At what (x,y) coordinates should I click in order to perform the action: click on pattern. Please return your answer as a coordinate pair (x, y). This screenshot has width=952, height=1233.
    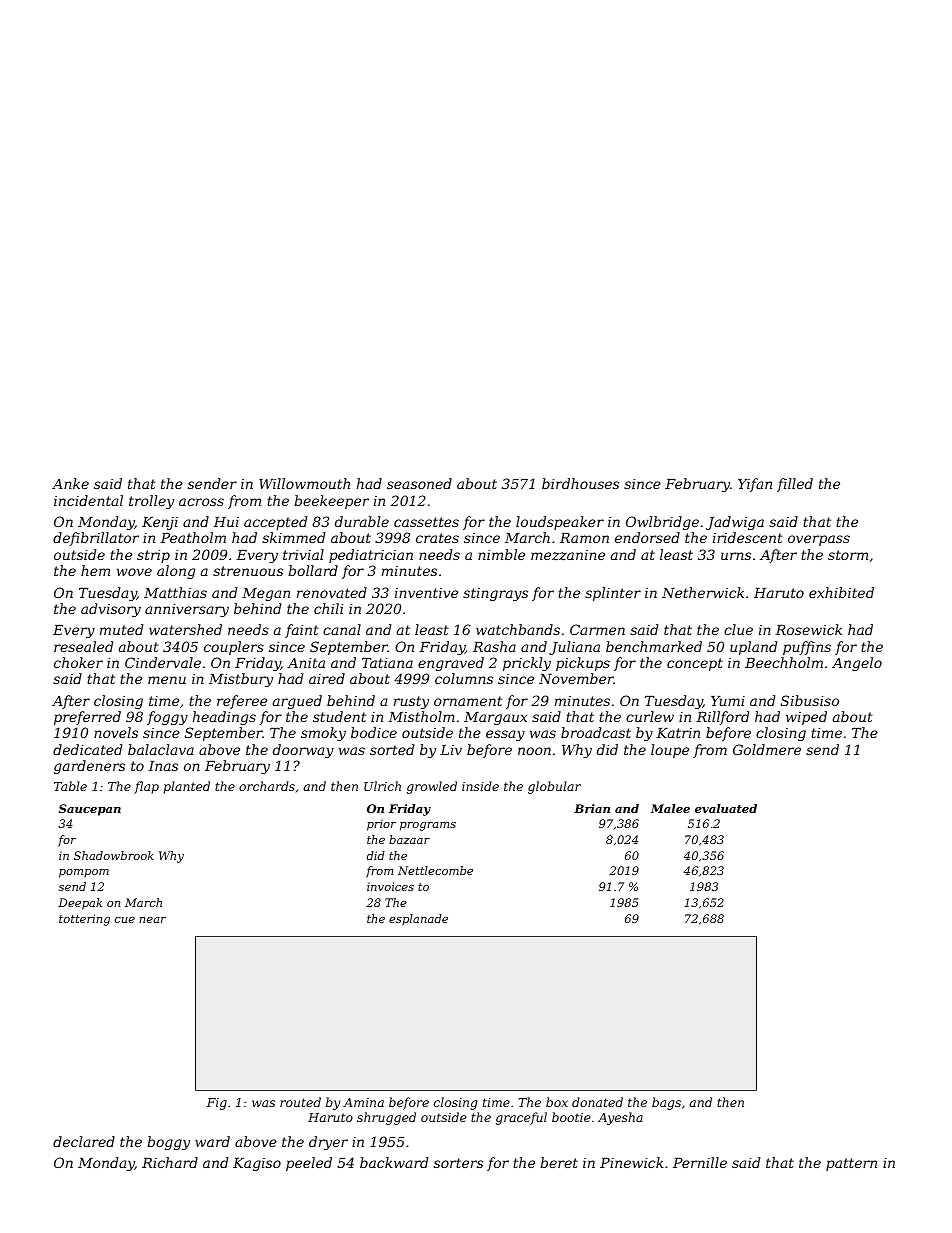
    Looking at the image, I should click on (851, 1164).
